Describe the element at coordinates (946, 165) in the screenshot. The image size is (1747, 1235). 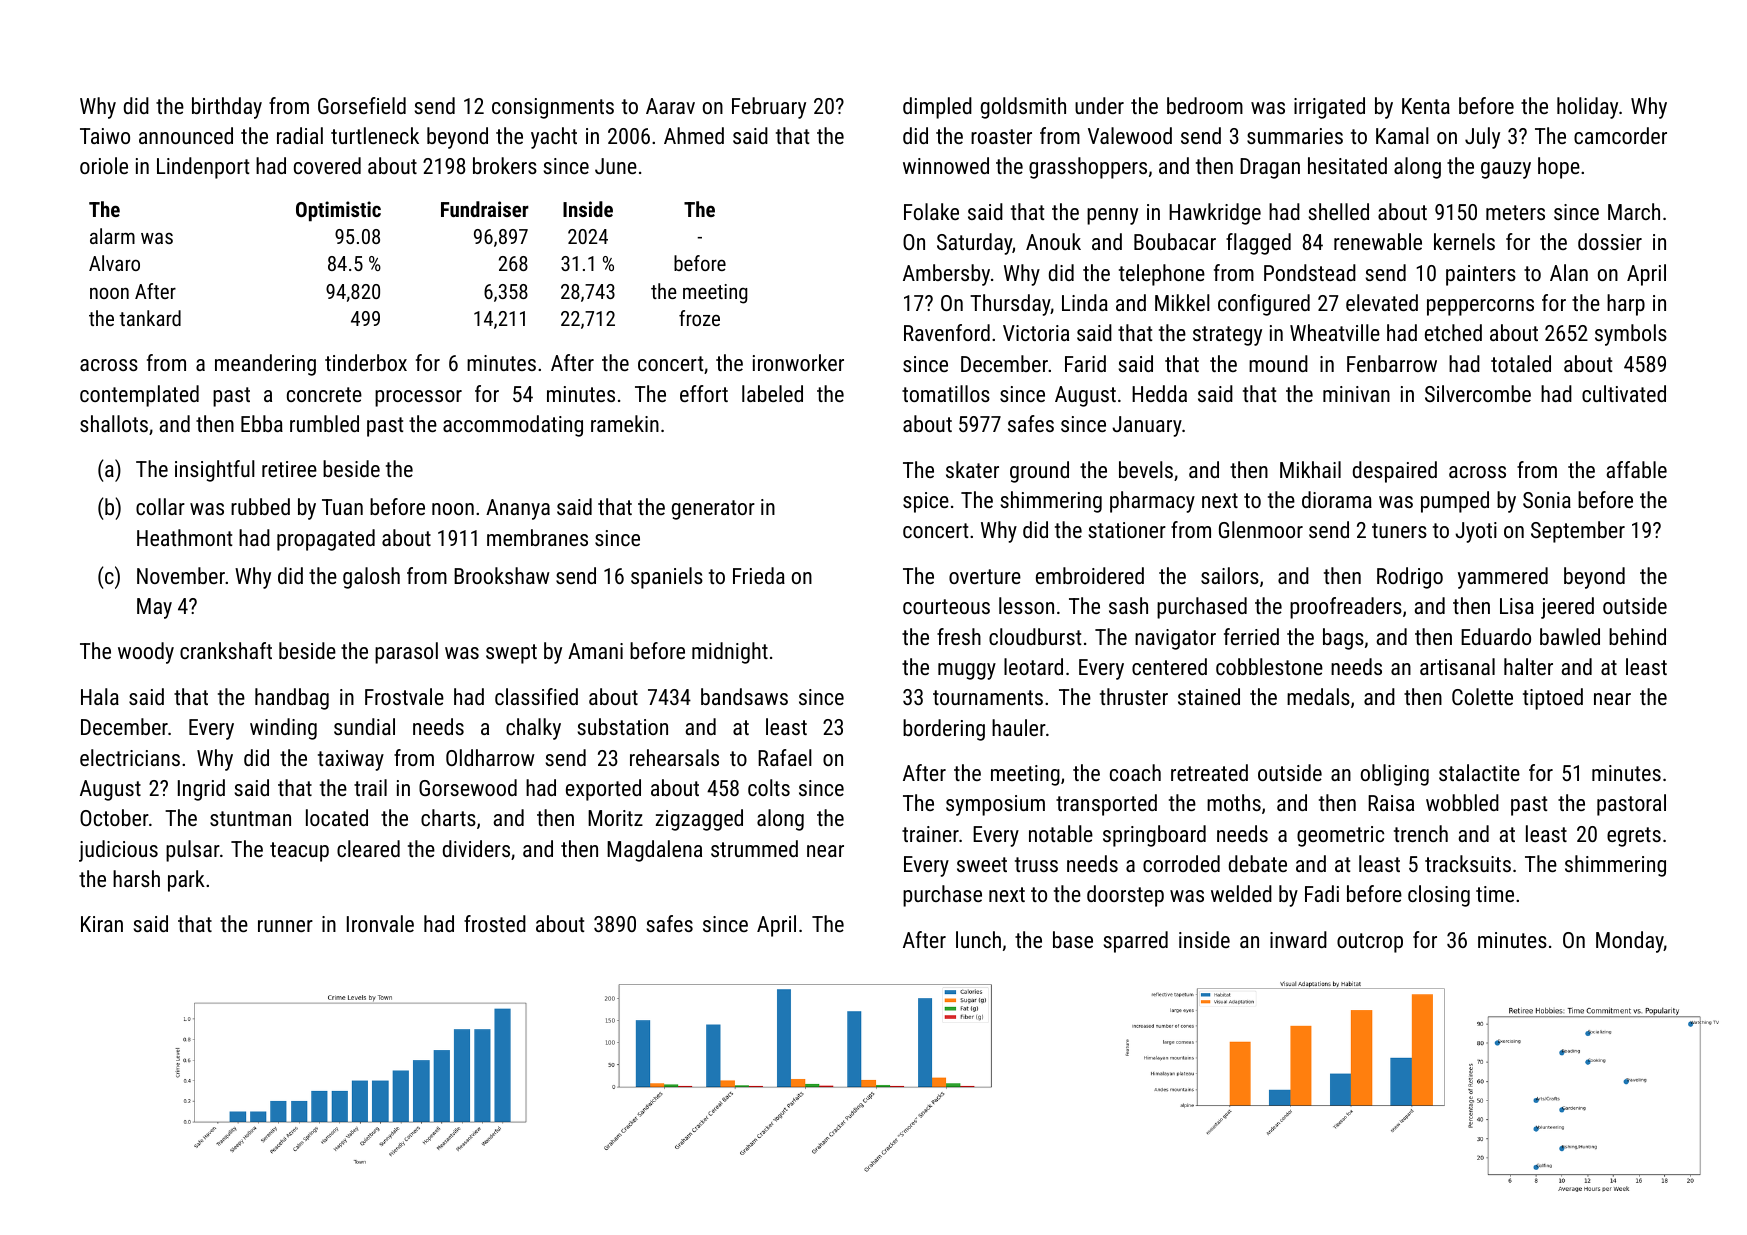
I see `winnowed` at that location.
